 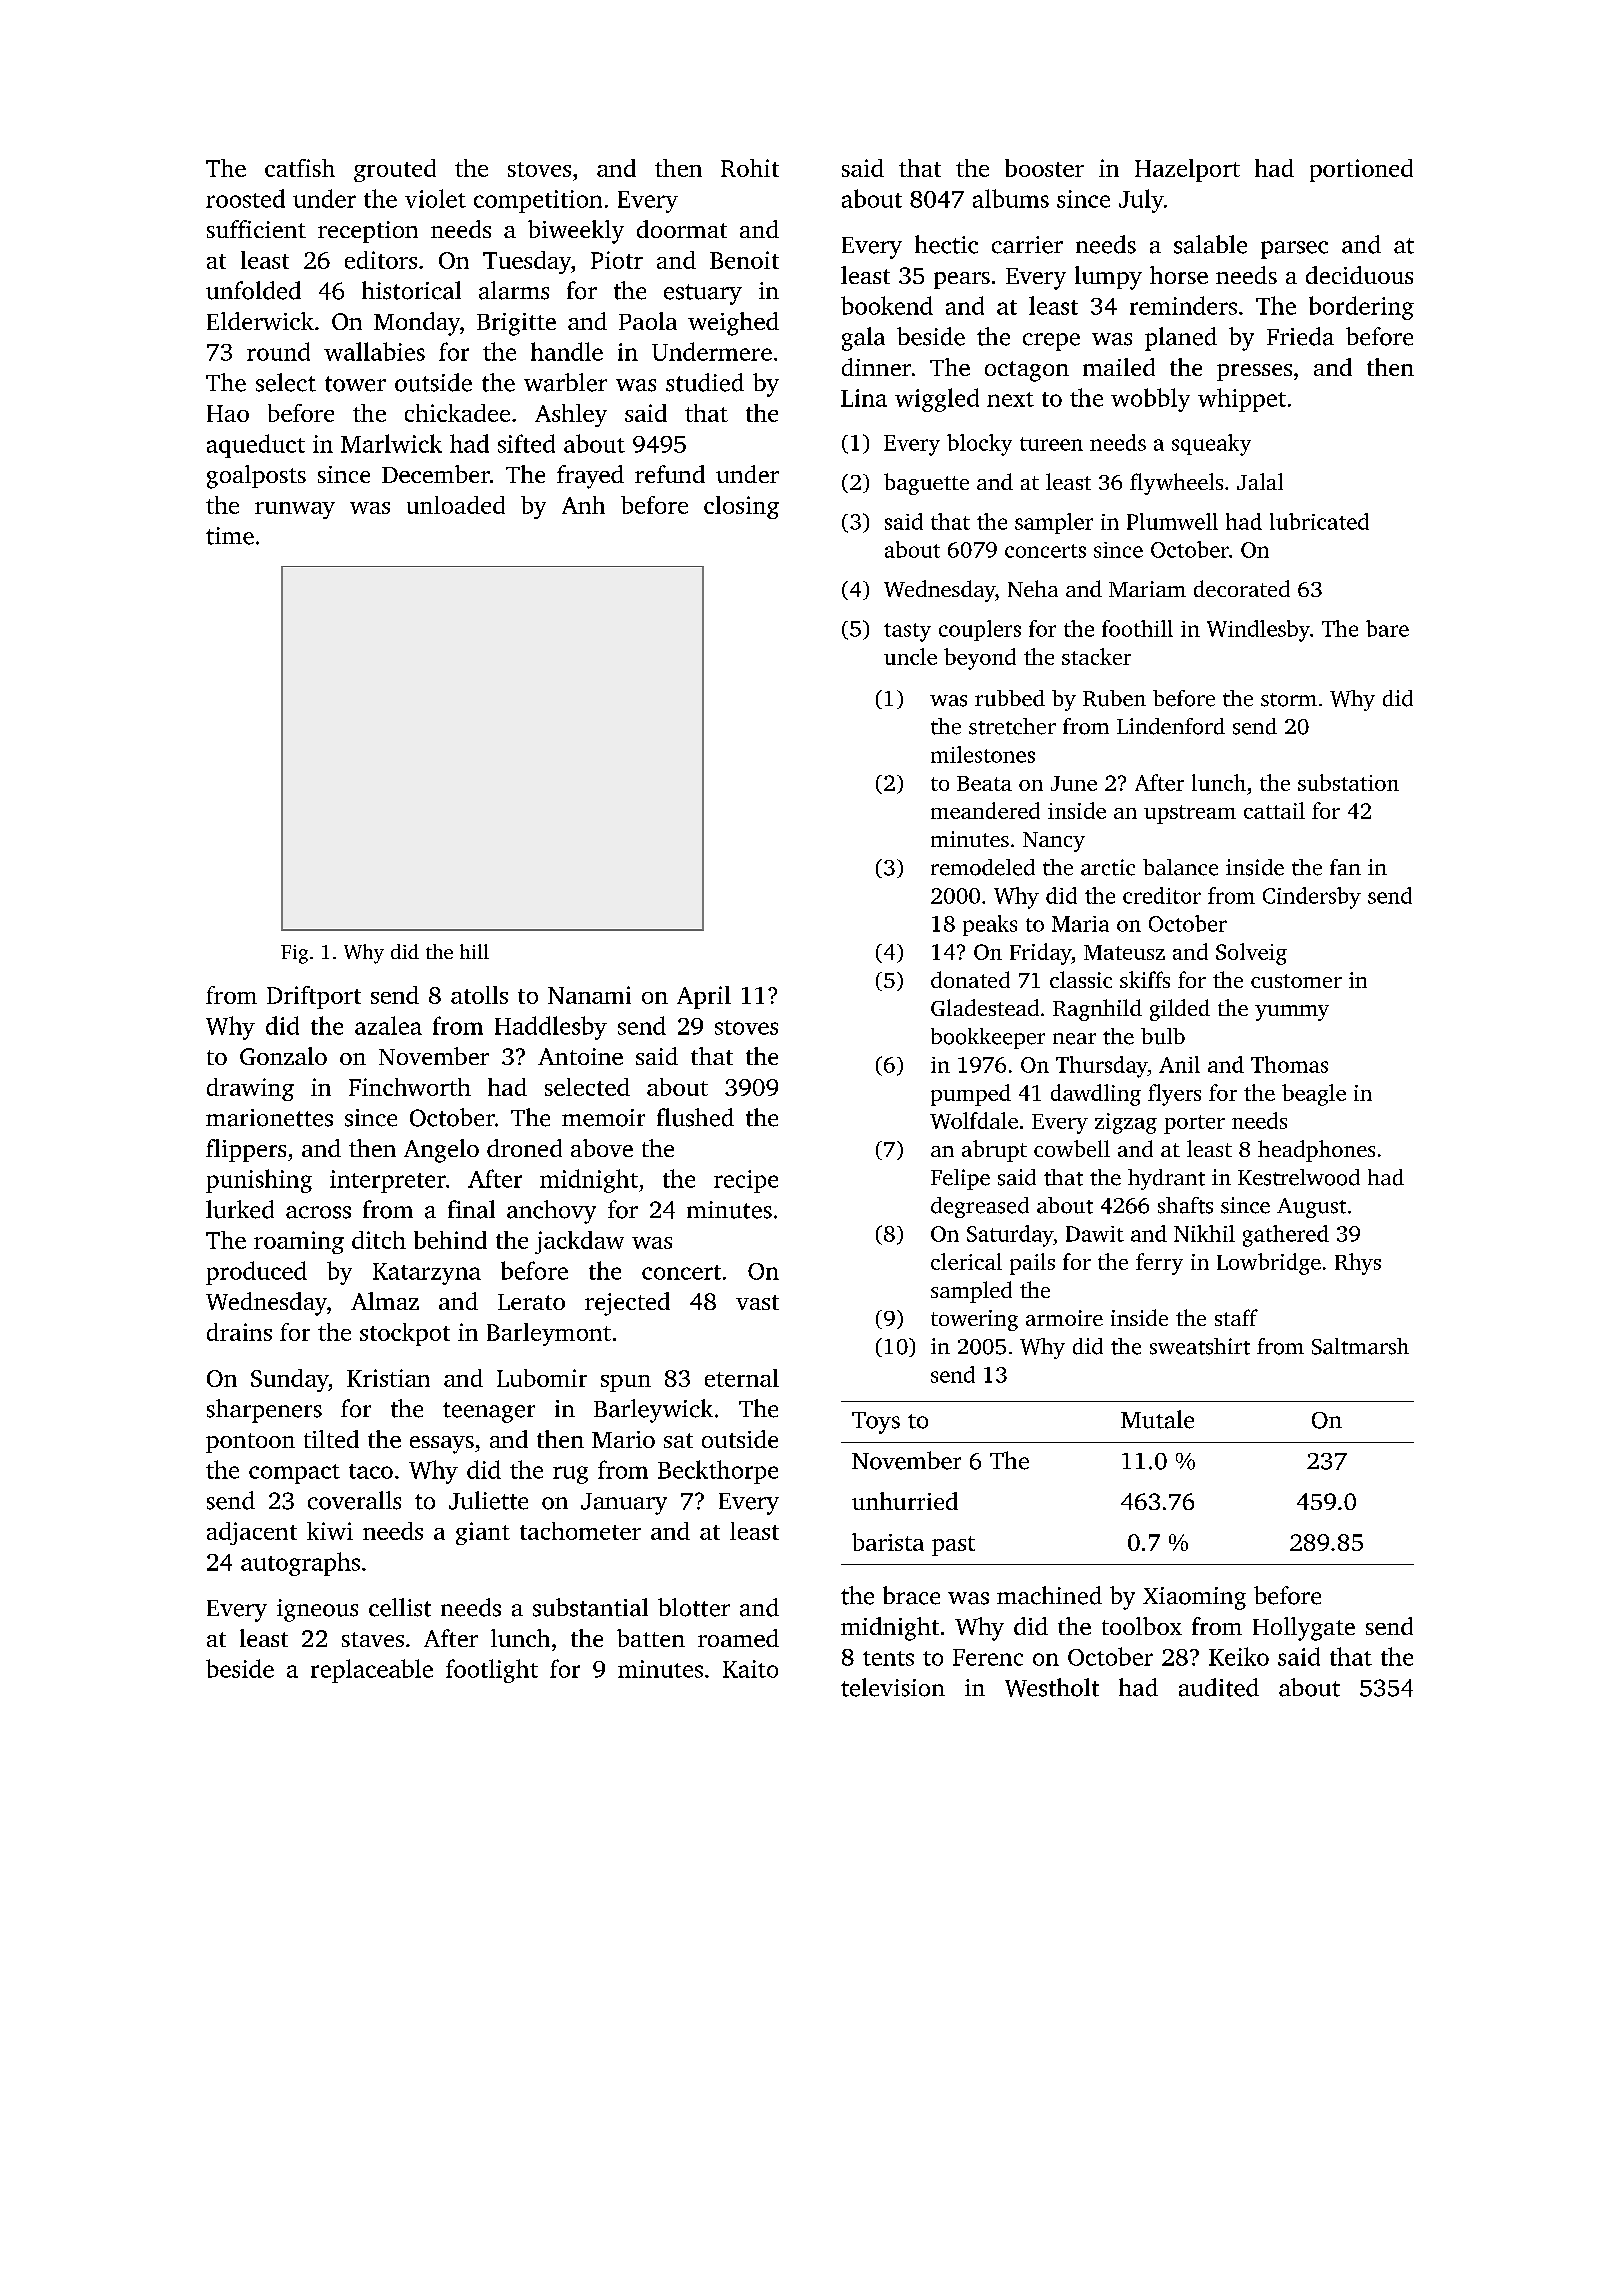 I want to click on portioned, so click(x=1361, y=170).
